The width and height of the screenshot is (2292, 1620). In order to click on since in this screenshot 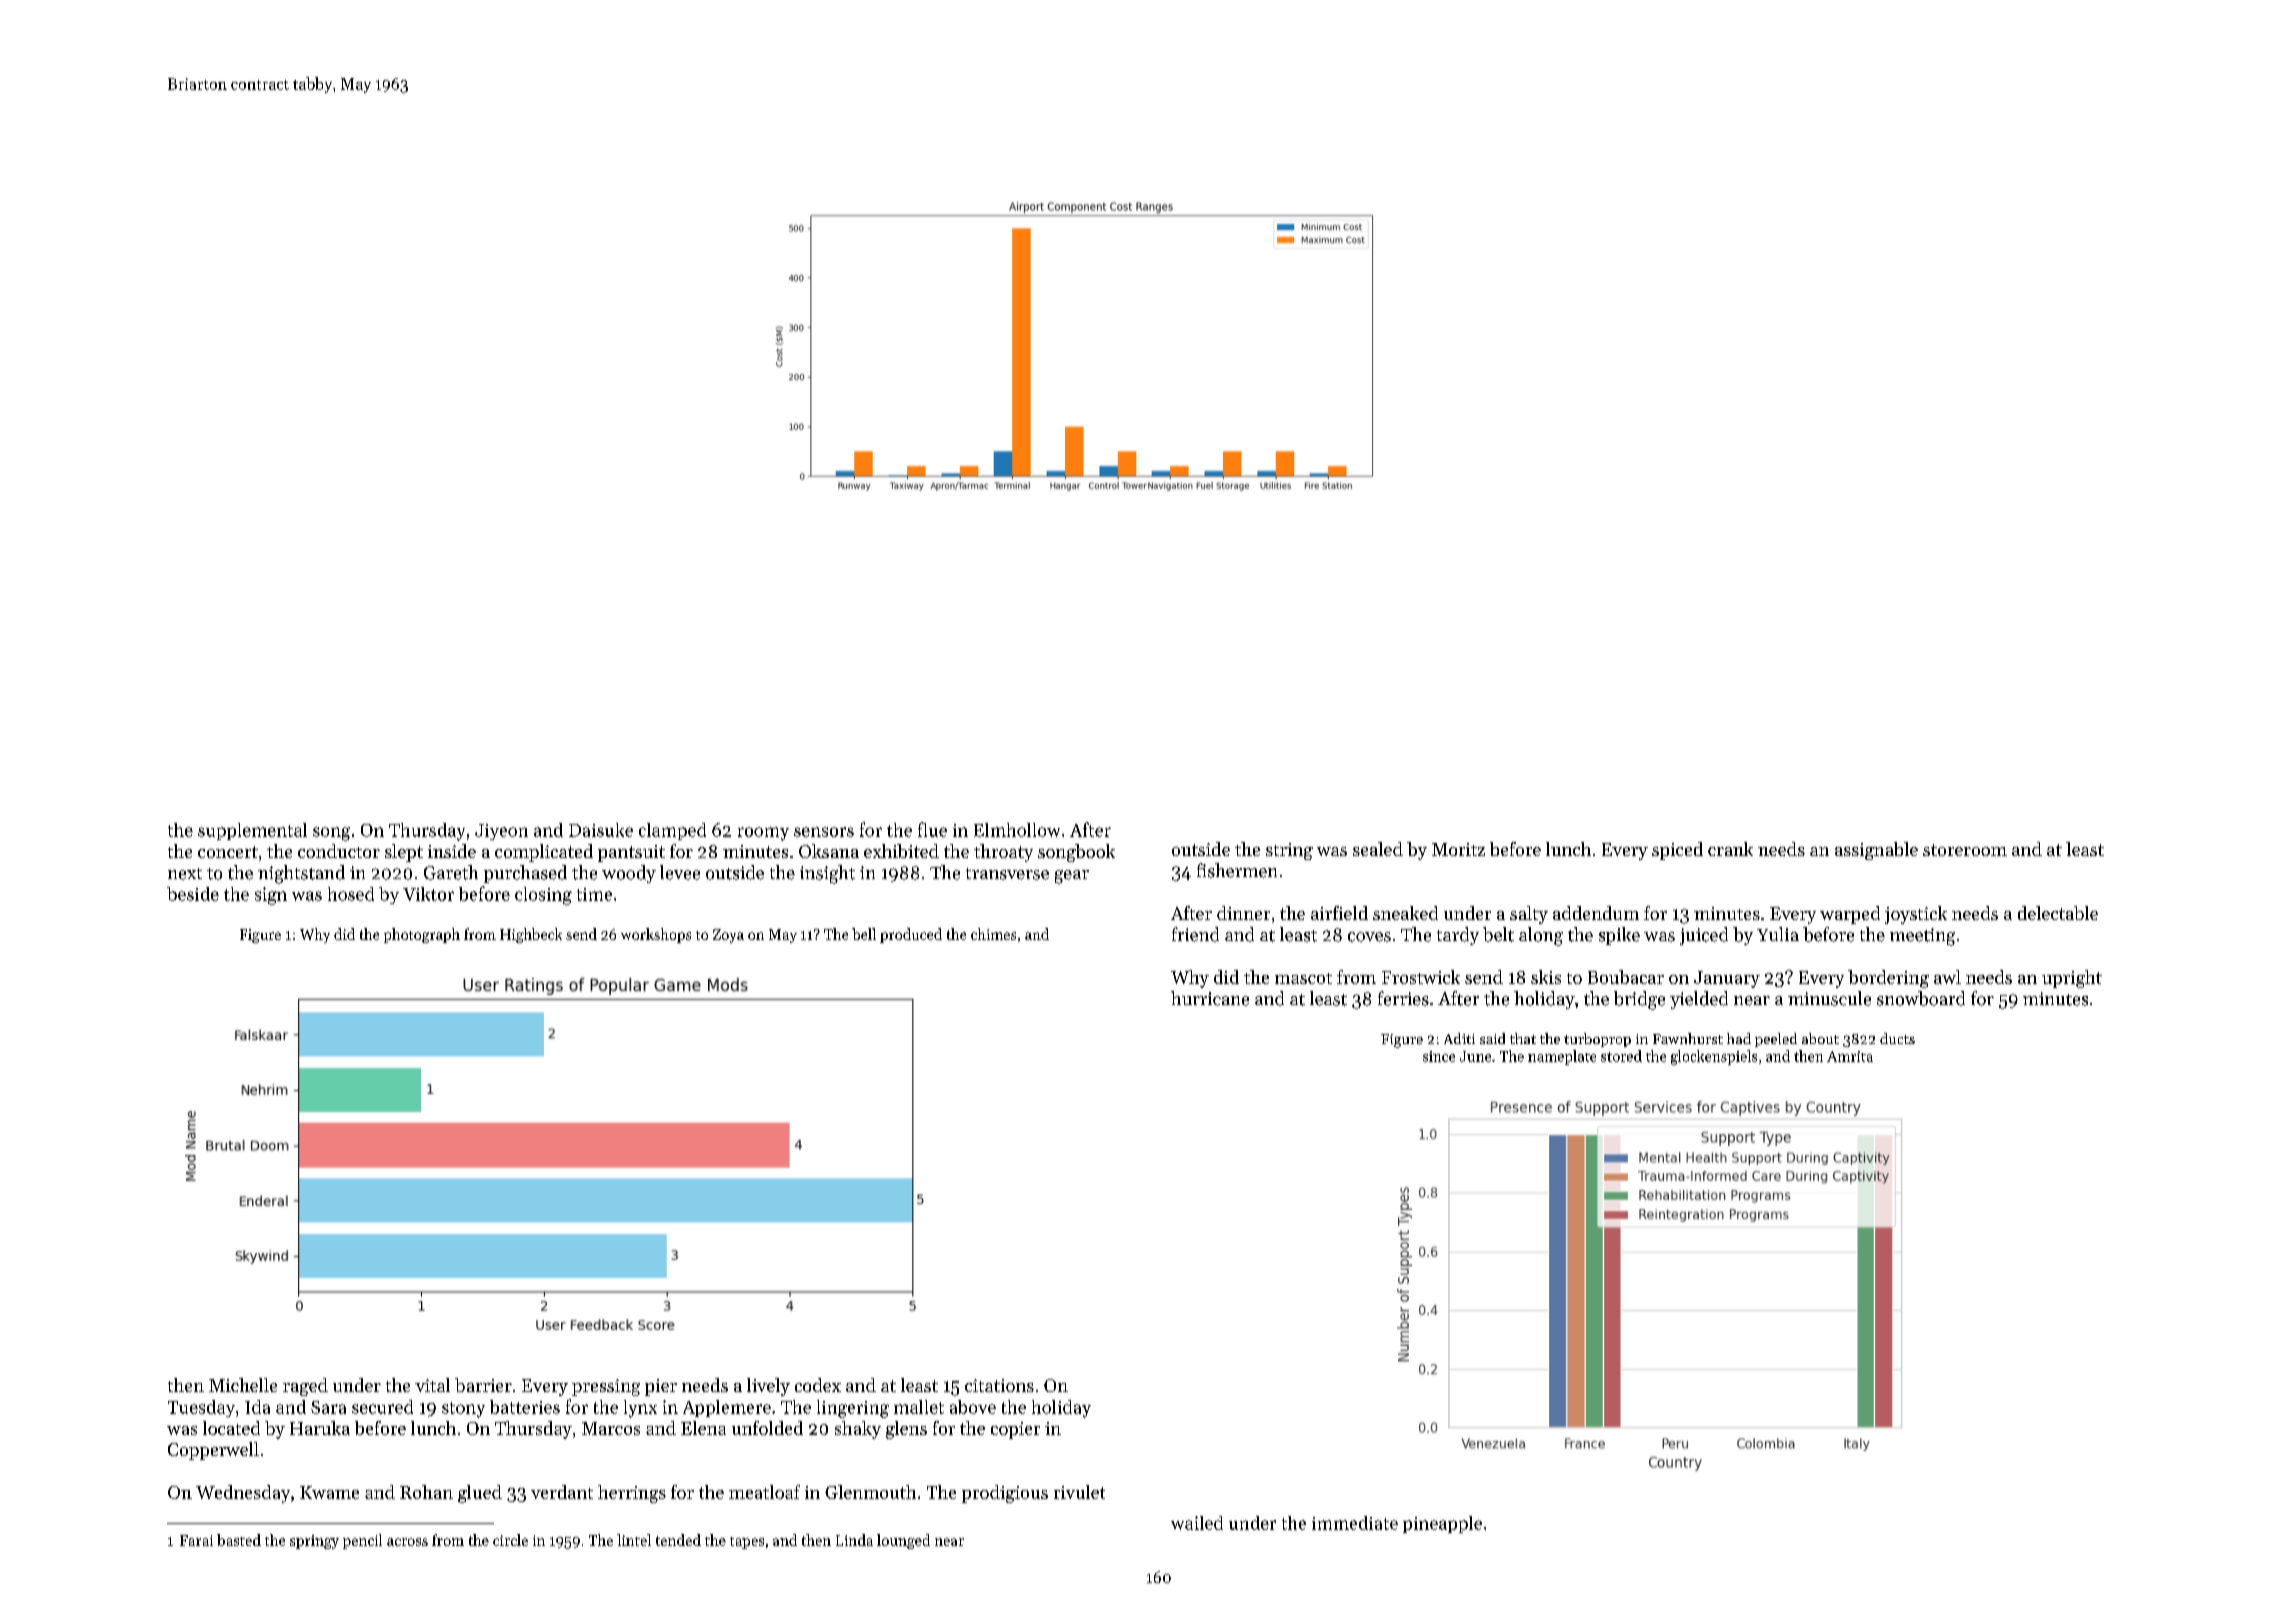, I will do `click(1439, 1056)`.
